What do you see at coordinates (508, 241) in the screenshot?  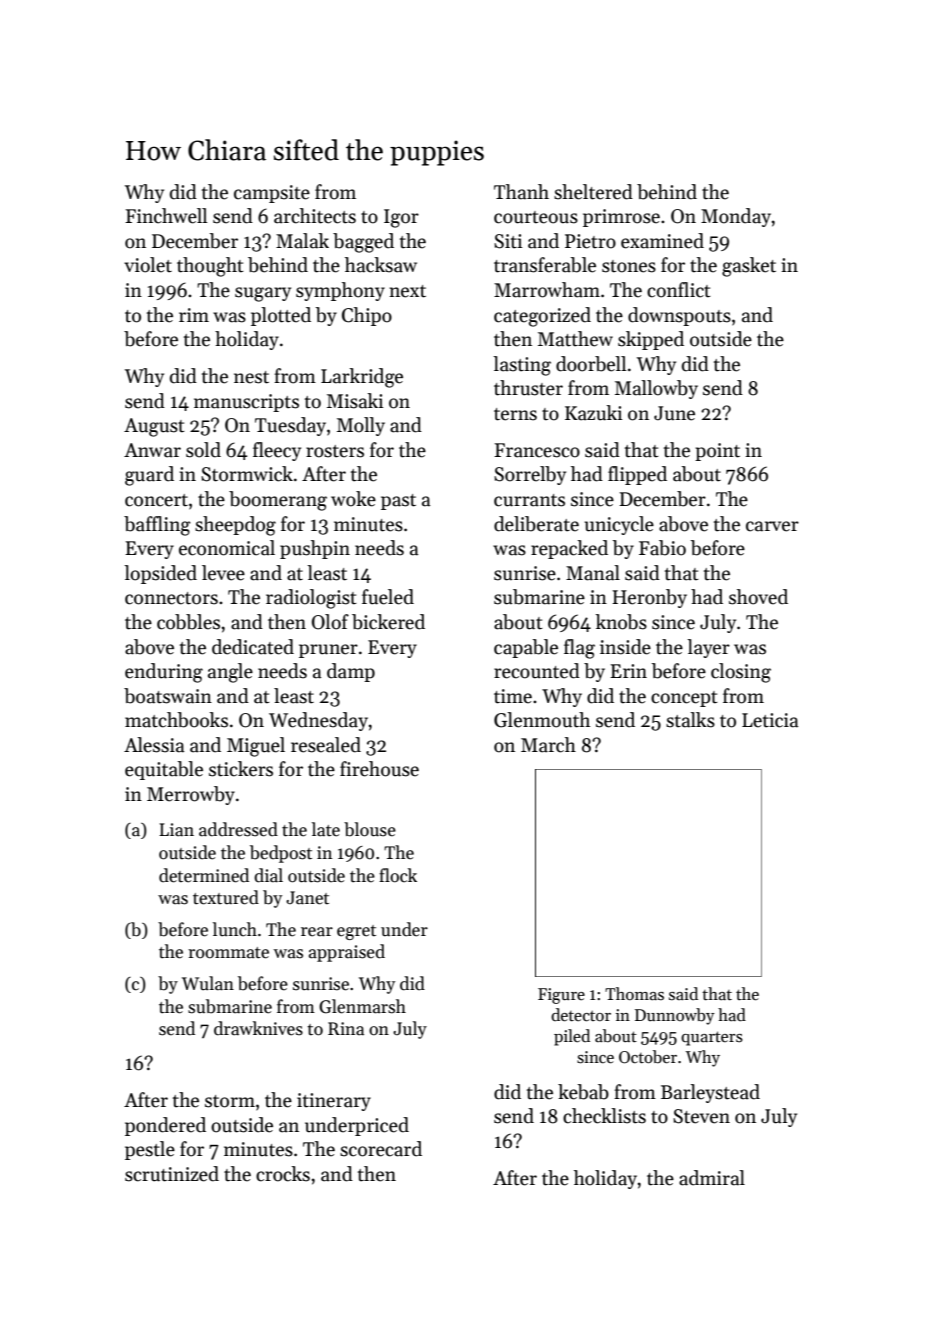 I see `Siti` at bounding box center [508, 241].
